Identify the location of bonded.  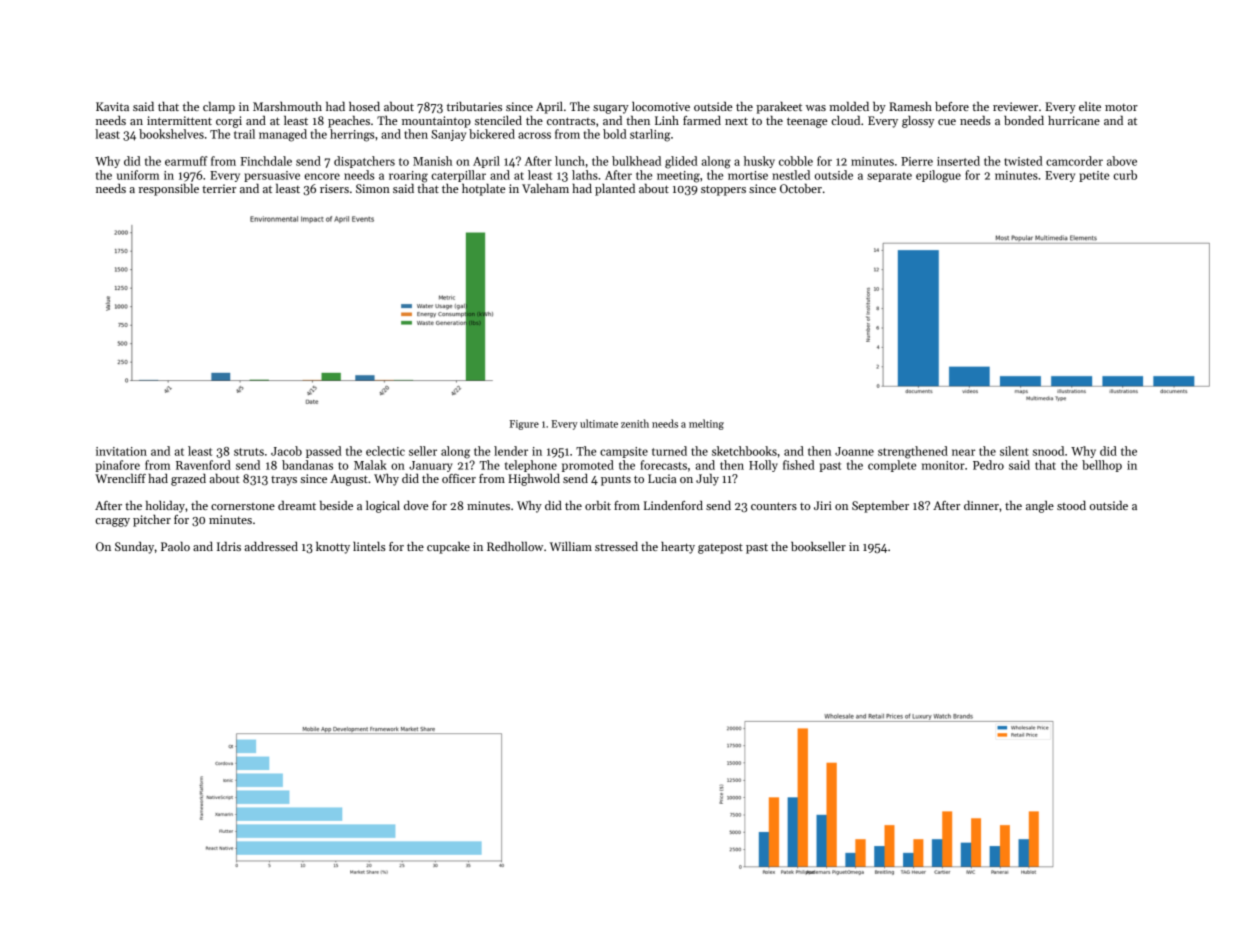
(1024, 120).
